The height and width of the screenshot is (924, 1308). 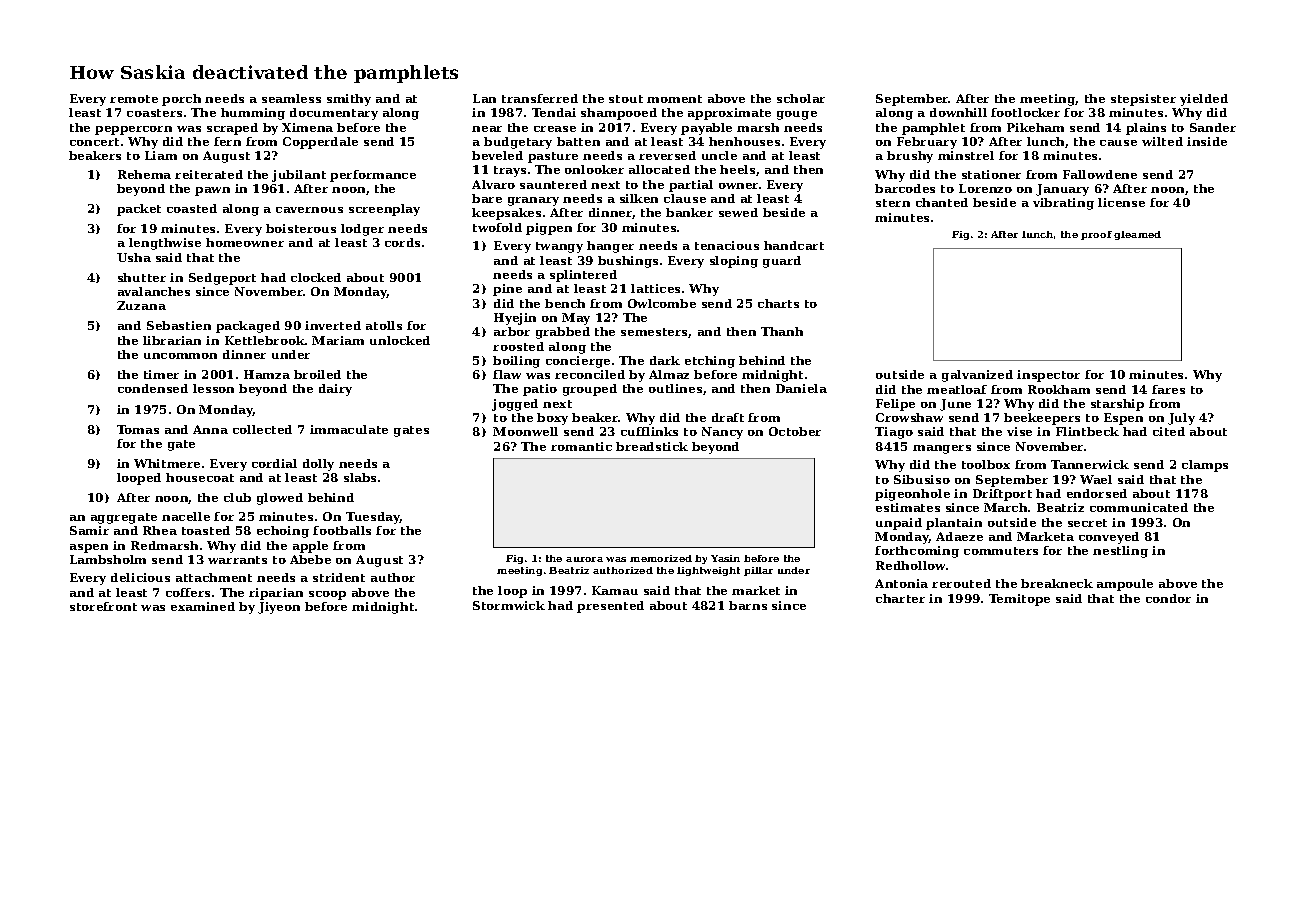 What do you see at coordinates (134, 99) in the screenshot?
I see `remote` at bounding box center [134, 99].
